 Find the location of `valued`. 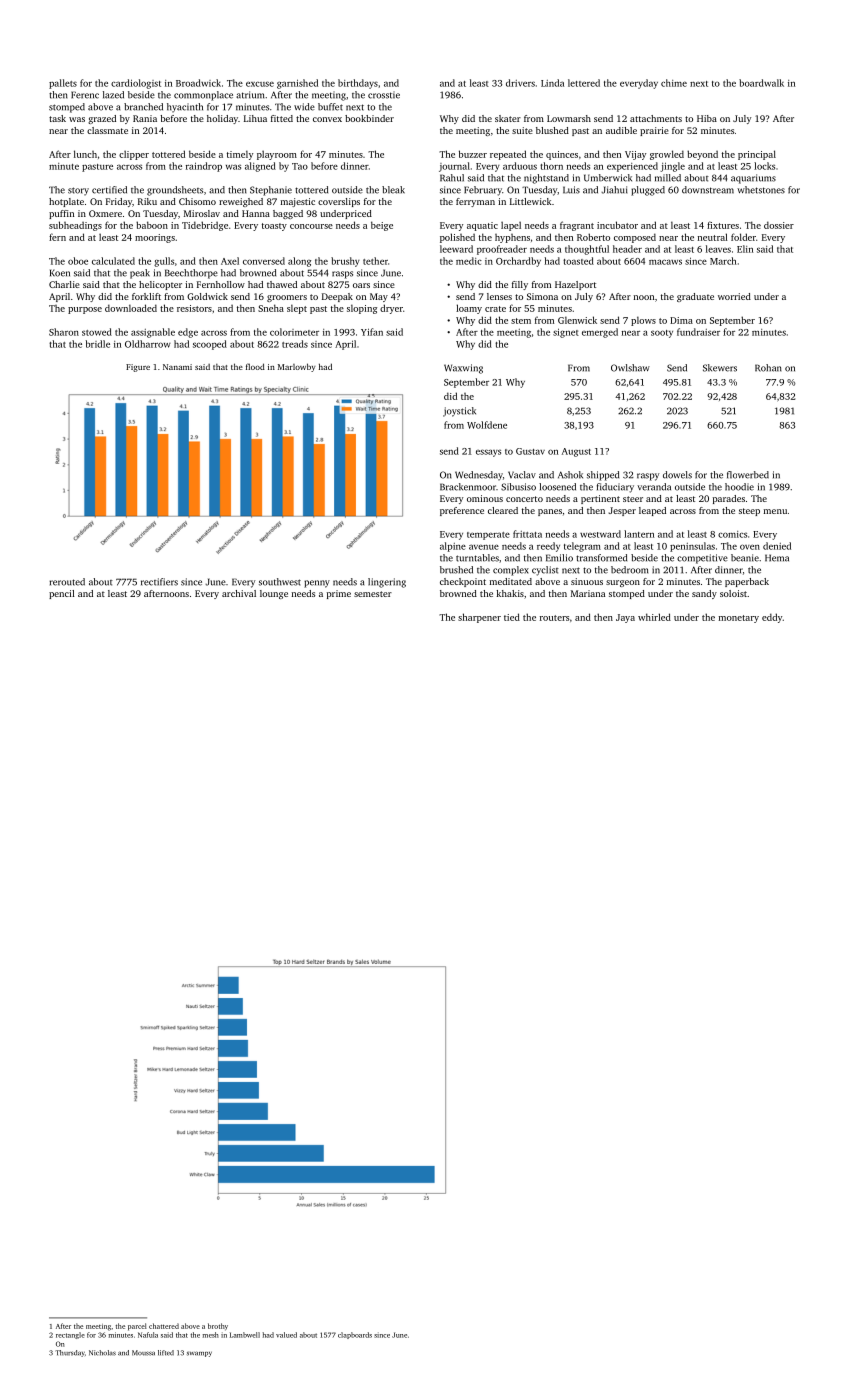

valued is located at coordinates (286, 1335).
